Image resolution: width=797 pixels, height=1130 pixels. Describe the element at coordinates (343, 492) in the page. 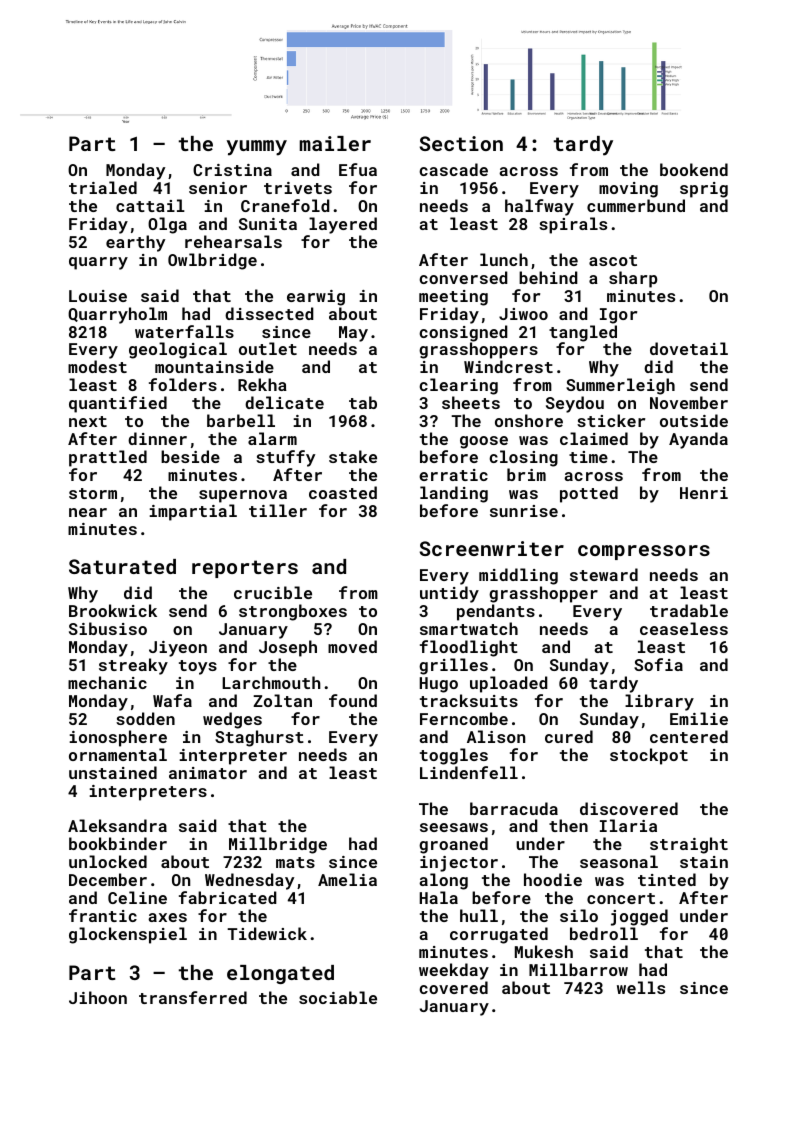

I see `coasted` at that location.
